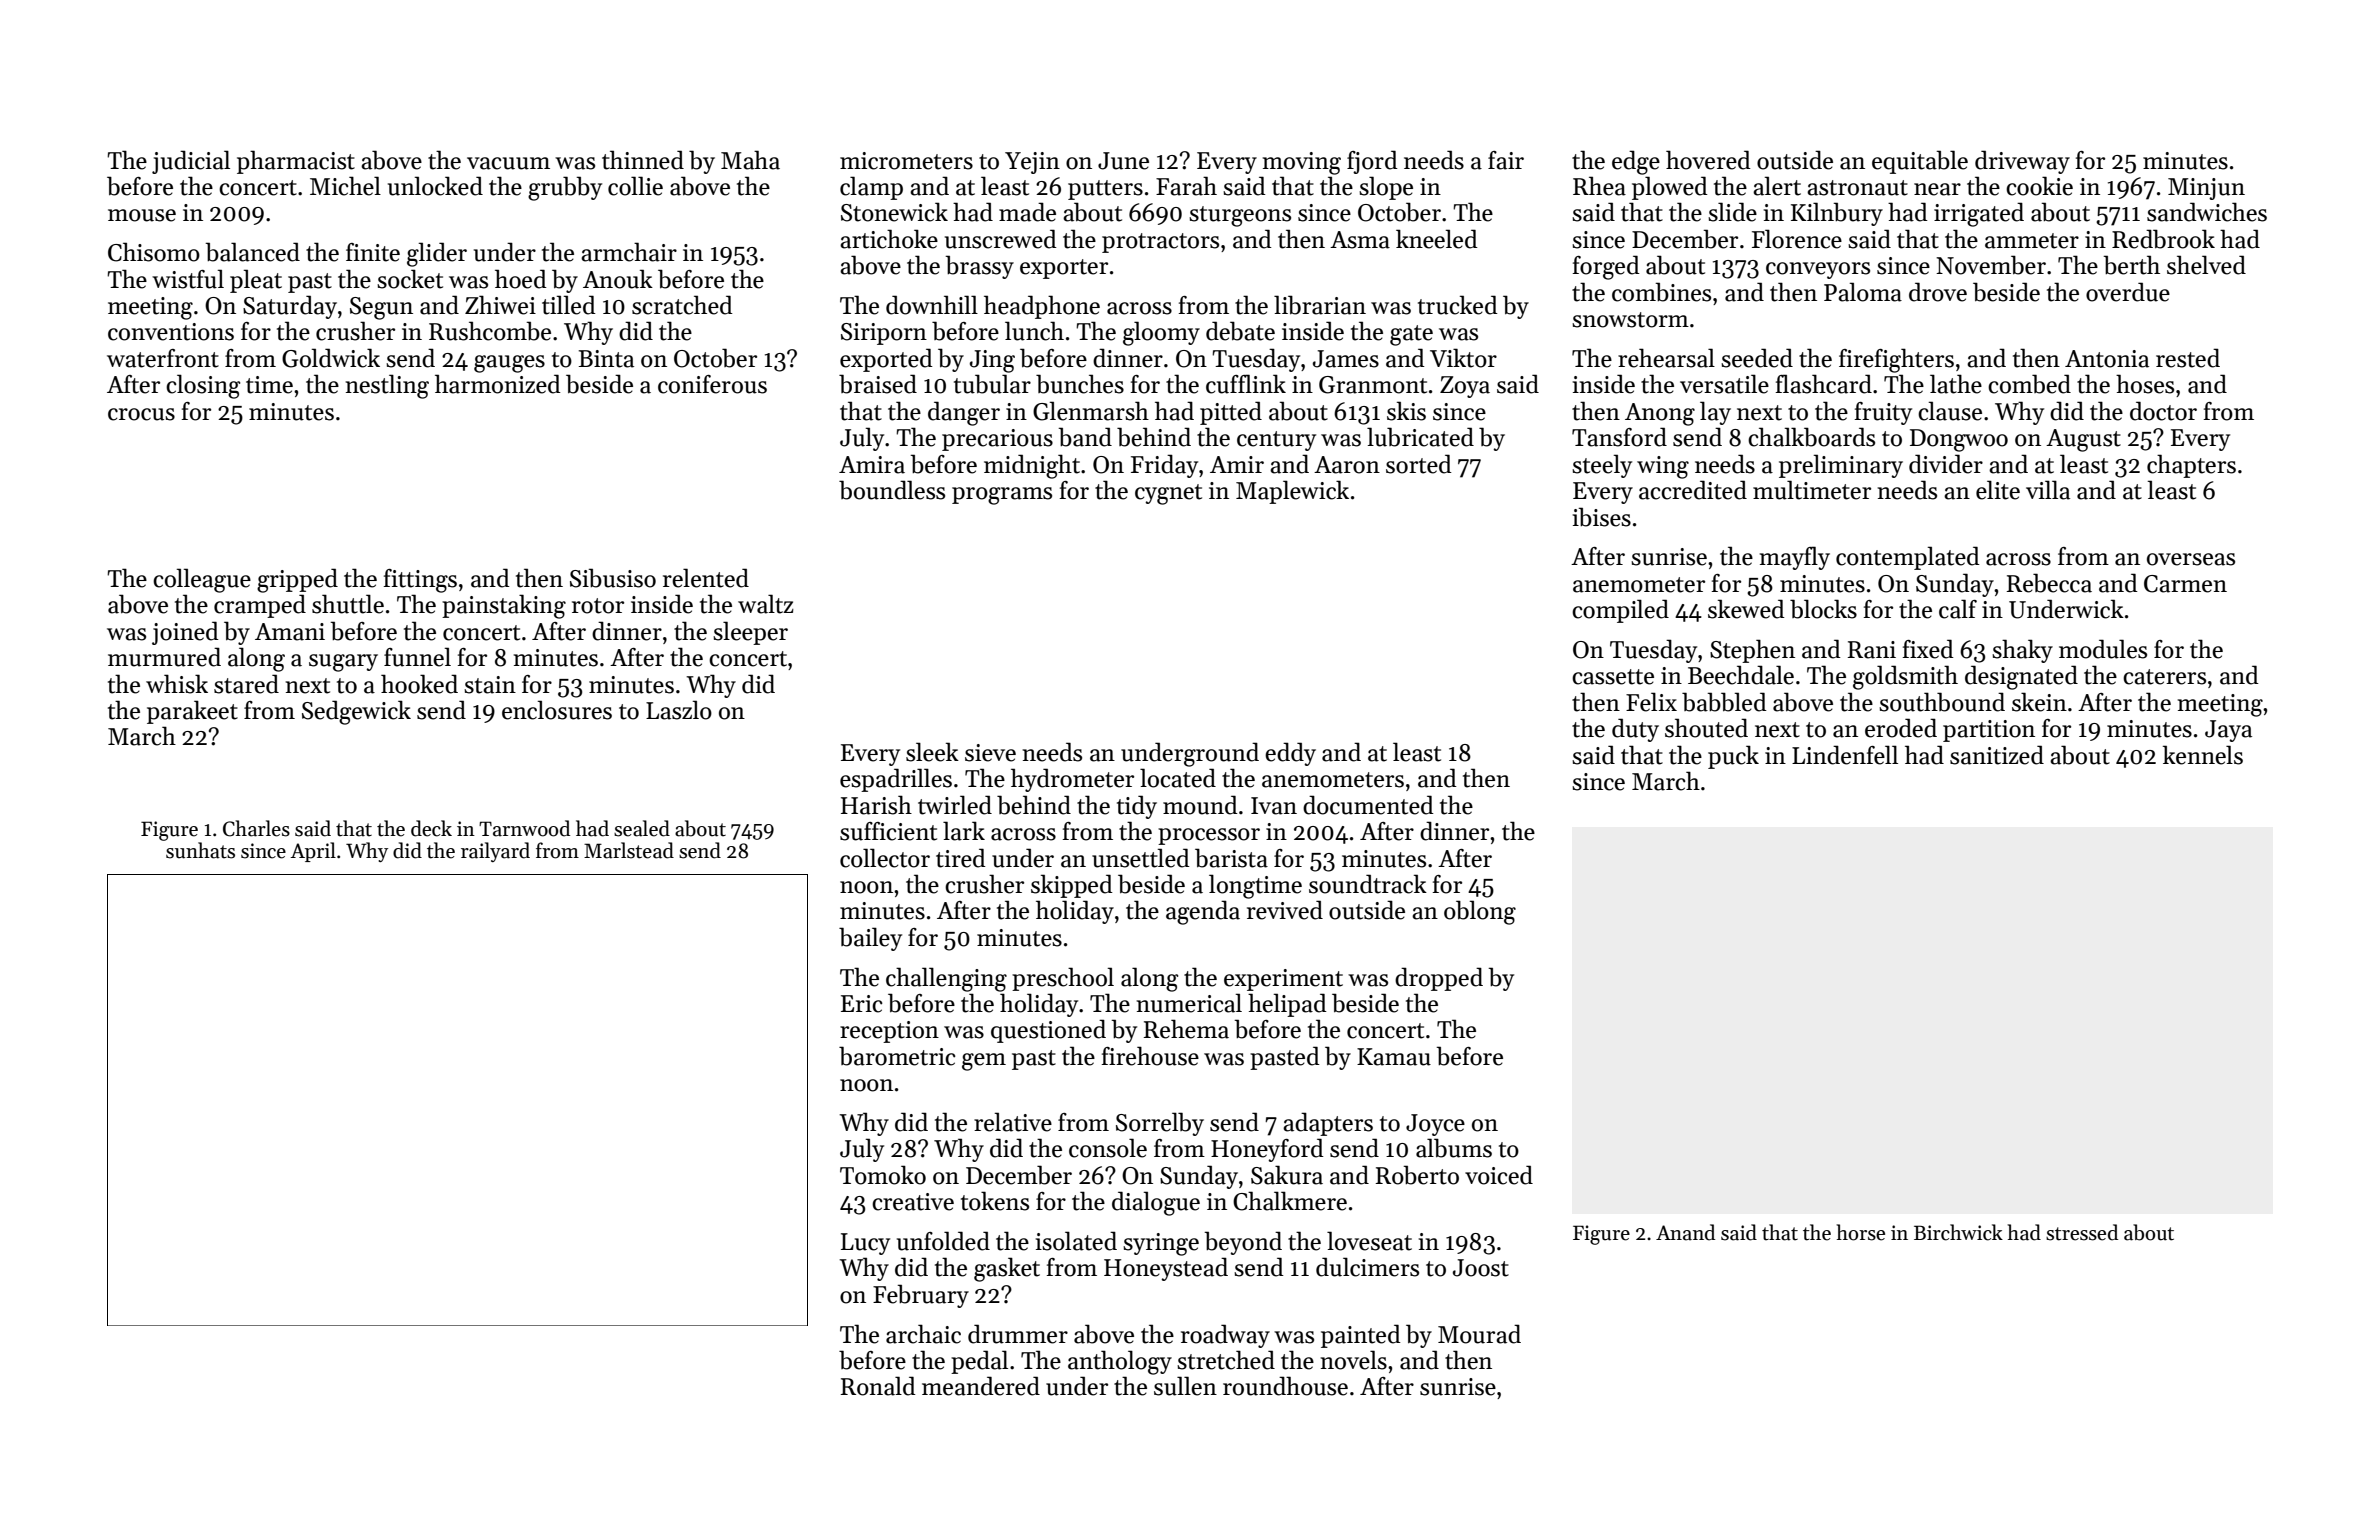 The height and width of the screenshot is (1540, 2380). I want to click on barometric, so click(897, 1056).
